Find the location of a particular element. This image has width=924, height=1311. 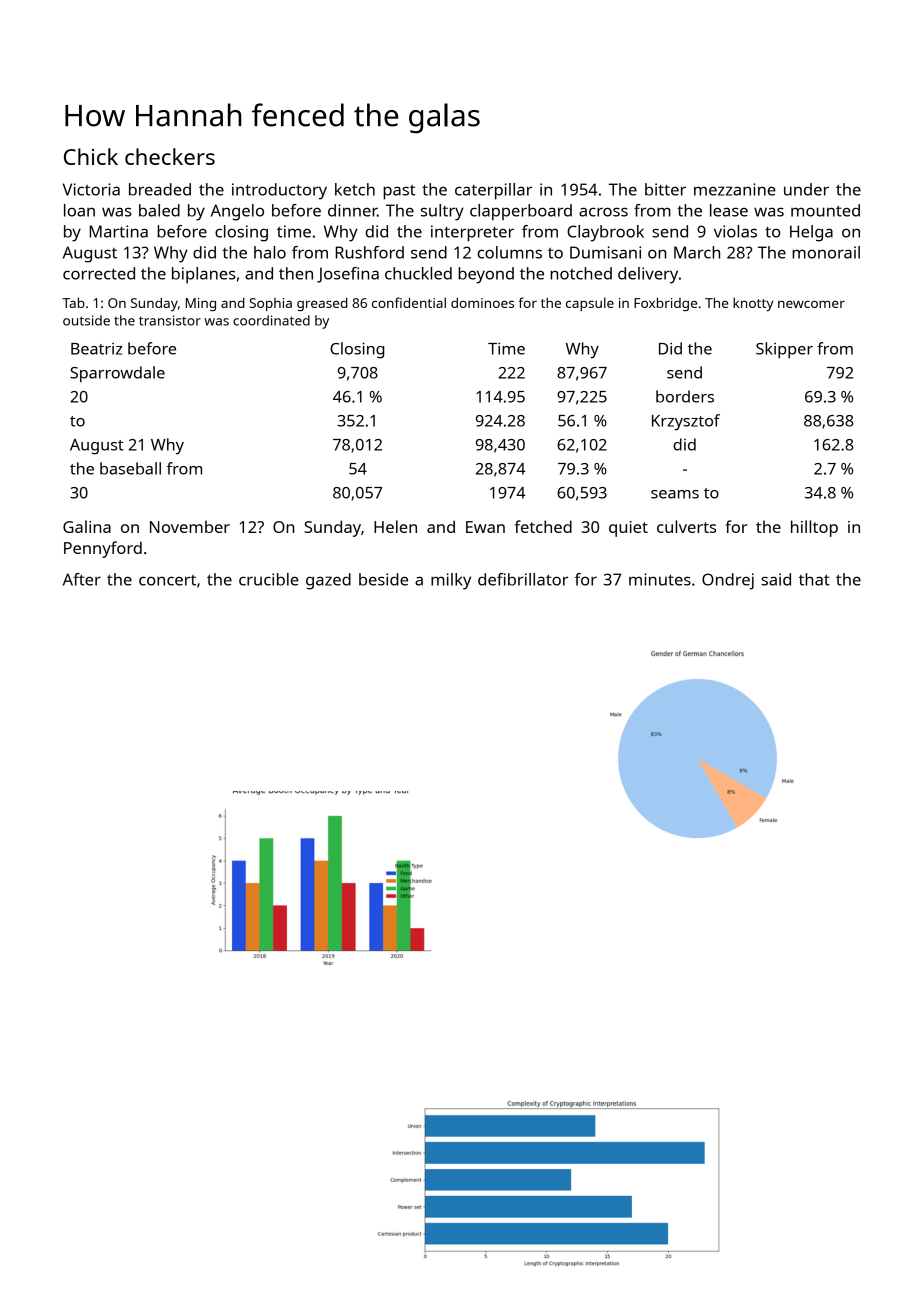

hilltop is located at coordinates (814, 528).
